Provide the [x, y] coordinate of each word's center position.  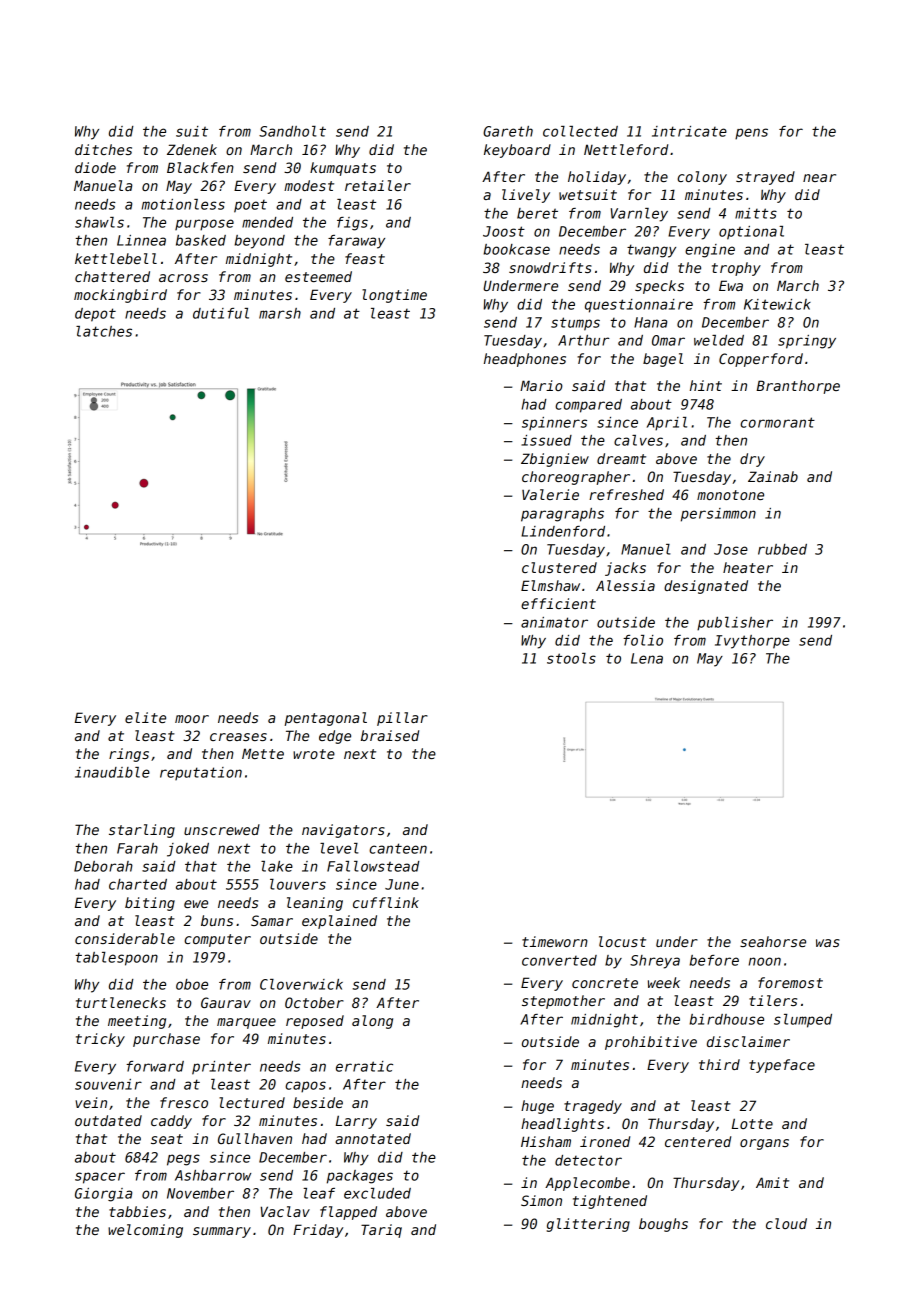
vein [91, 1102]
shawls [99, 222]
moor [192, 719]
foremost [790, 982]
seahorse [773, 941]
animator [554, 622]
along [372, 1022]
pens [751, 134]
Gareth [508, 131]
